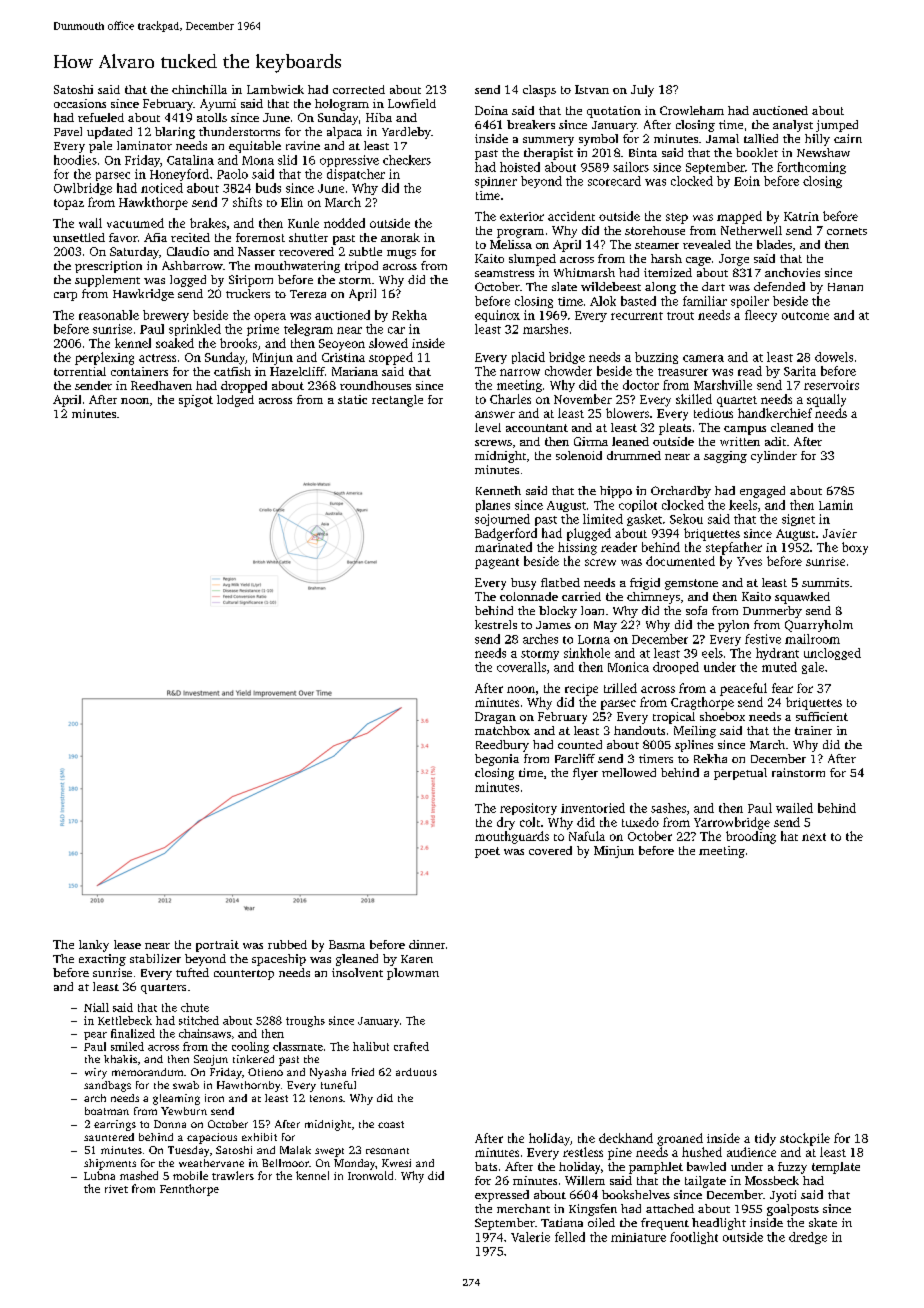 This screenshot has height=1308, width=924. Describe the element at coordinates (139, 371) in the screenshot. I see `containers` at that location.
